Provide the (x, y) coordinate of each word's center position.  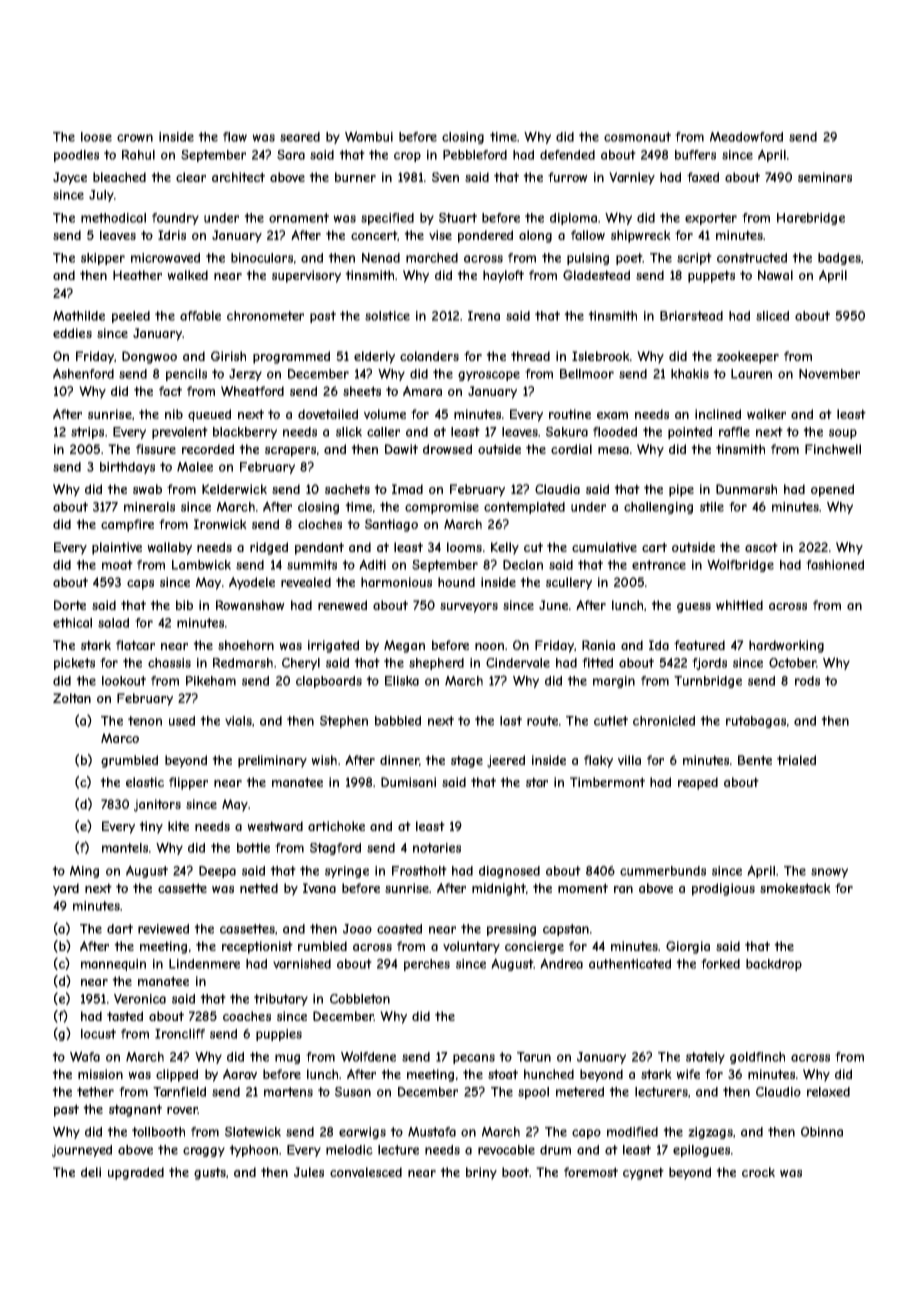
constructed (752, 258)
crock (758, 1172)
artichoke (336, 826)
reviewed (163, 929)
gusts (210, 1173)
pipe (681, 490)
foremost (591, 1172)
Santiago (391, 525)
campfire (127, 525)
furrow (568, 177)
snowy (829, 873)
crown (135, 138)
